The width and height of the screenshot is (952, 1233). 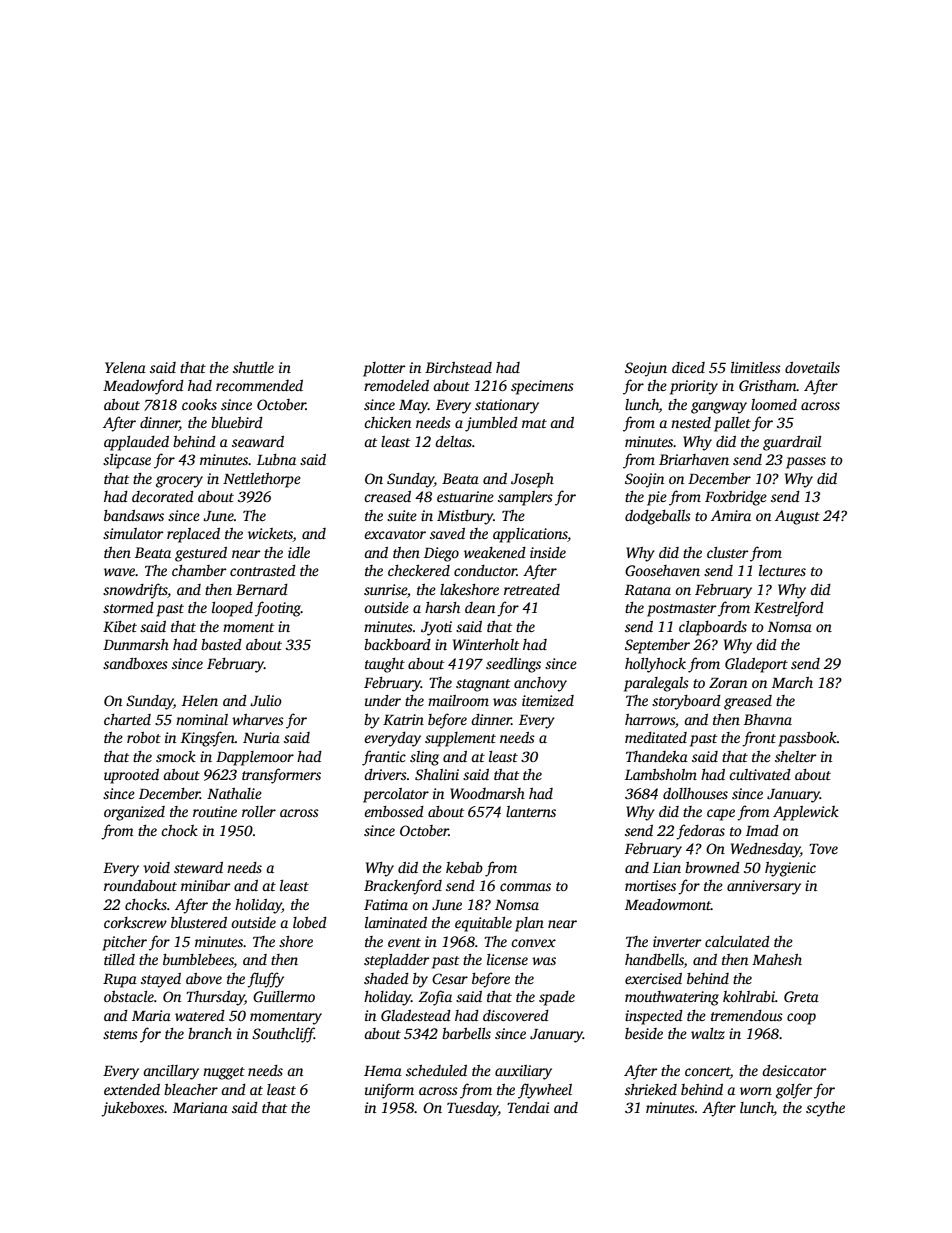 I want to click on pallet, so click(x=732, y=424).
